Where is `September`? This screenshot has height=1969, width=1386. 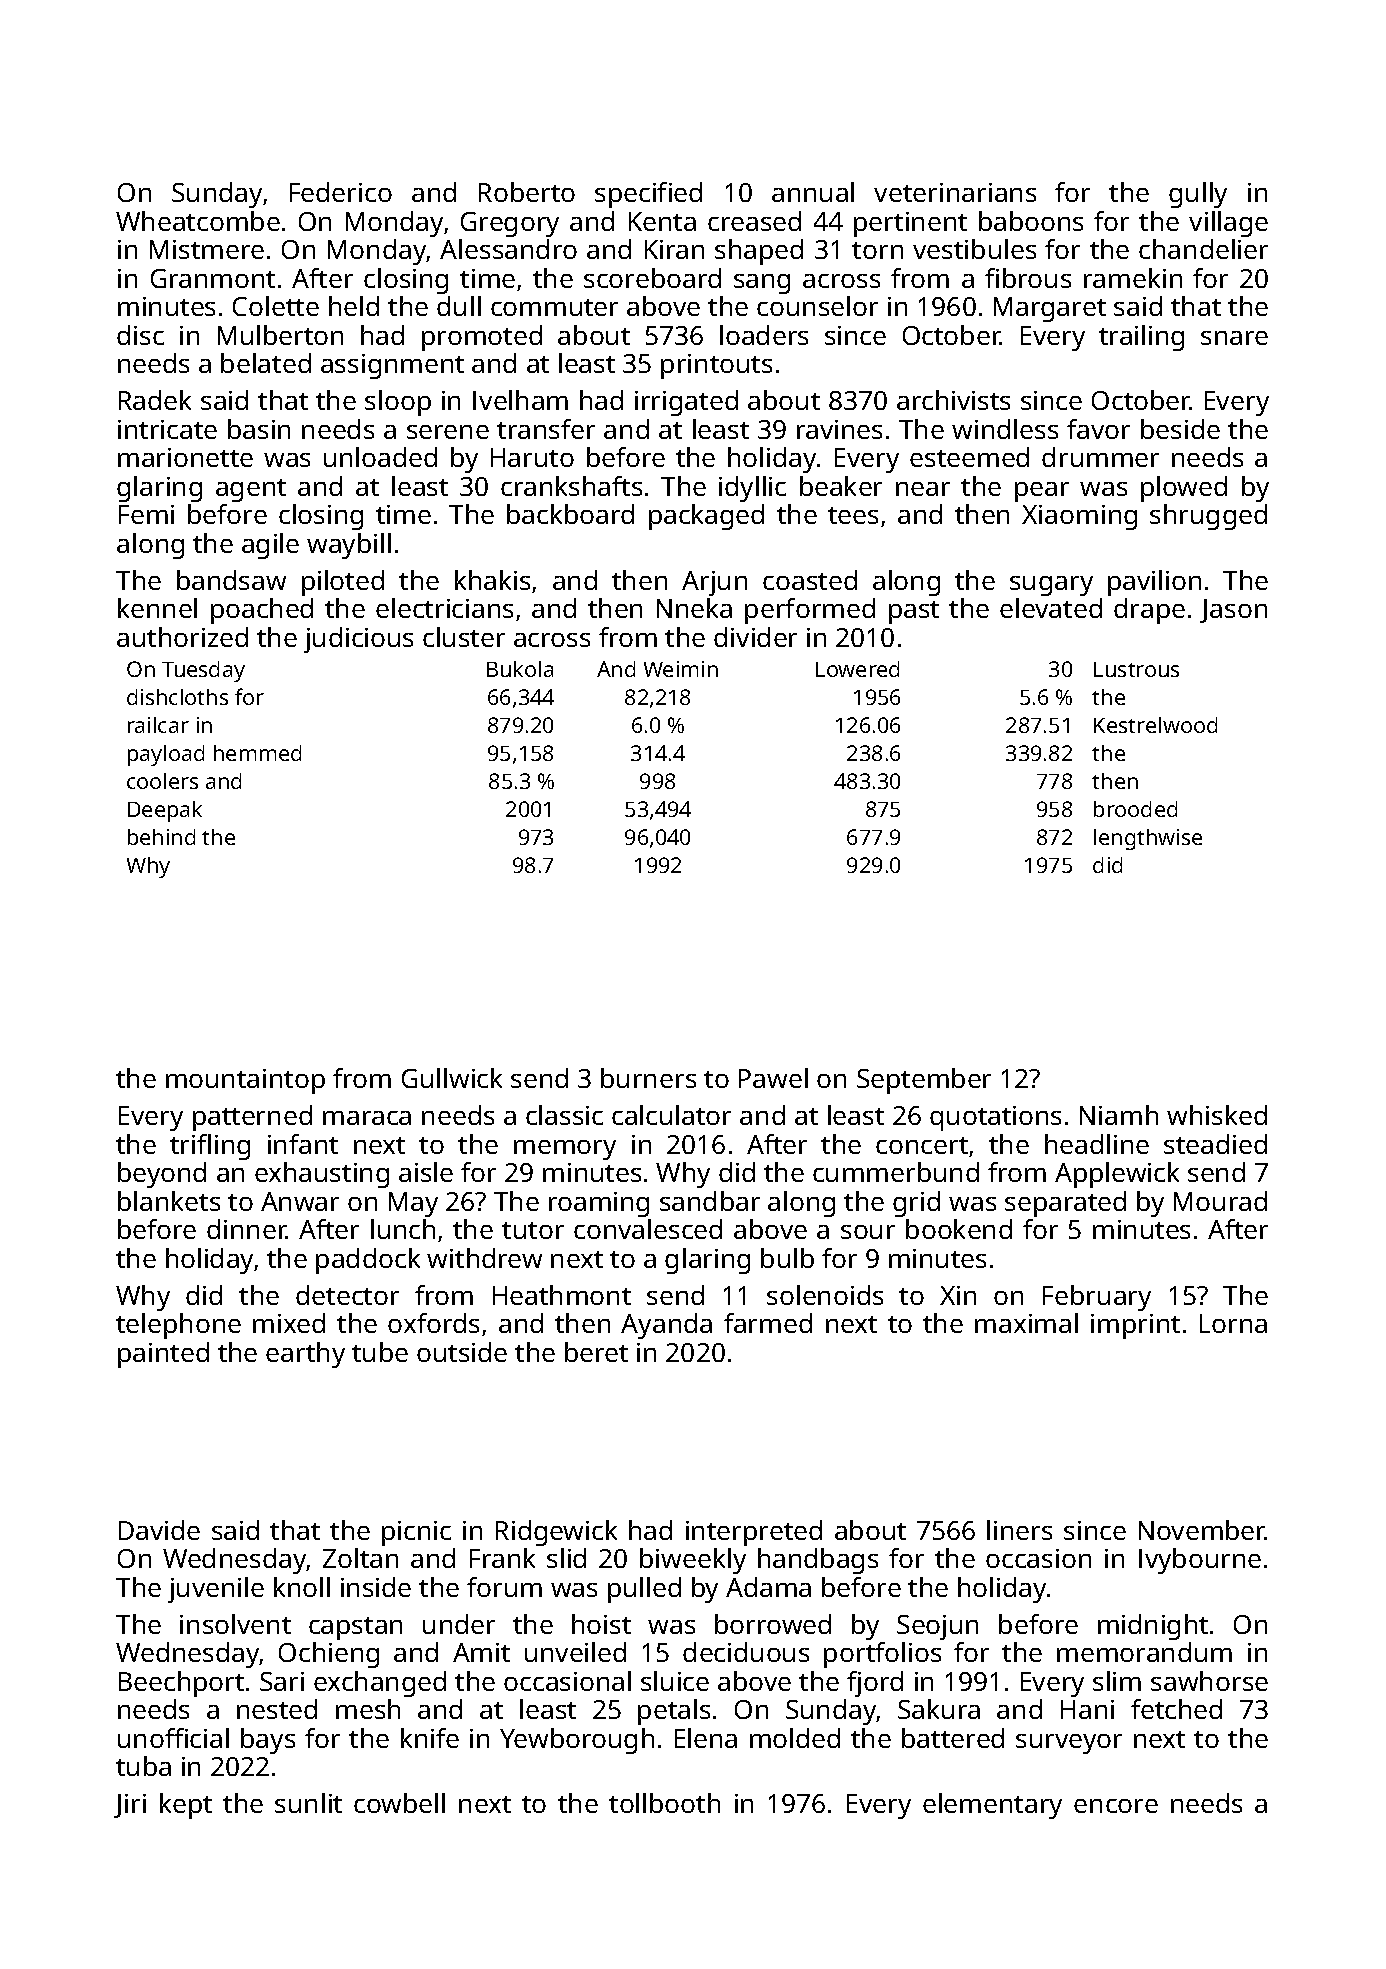 September is located at coordinates (924, 1081).
